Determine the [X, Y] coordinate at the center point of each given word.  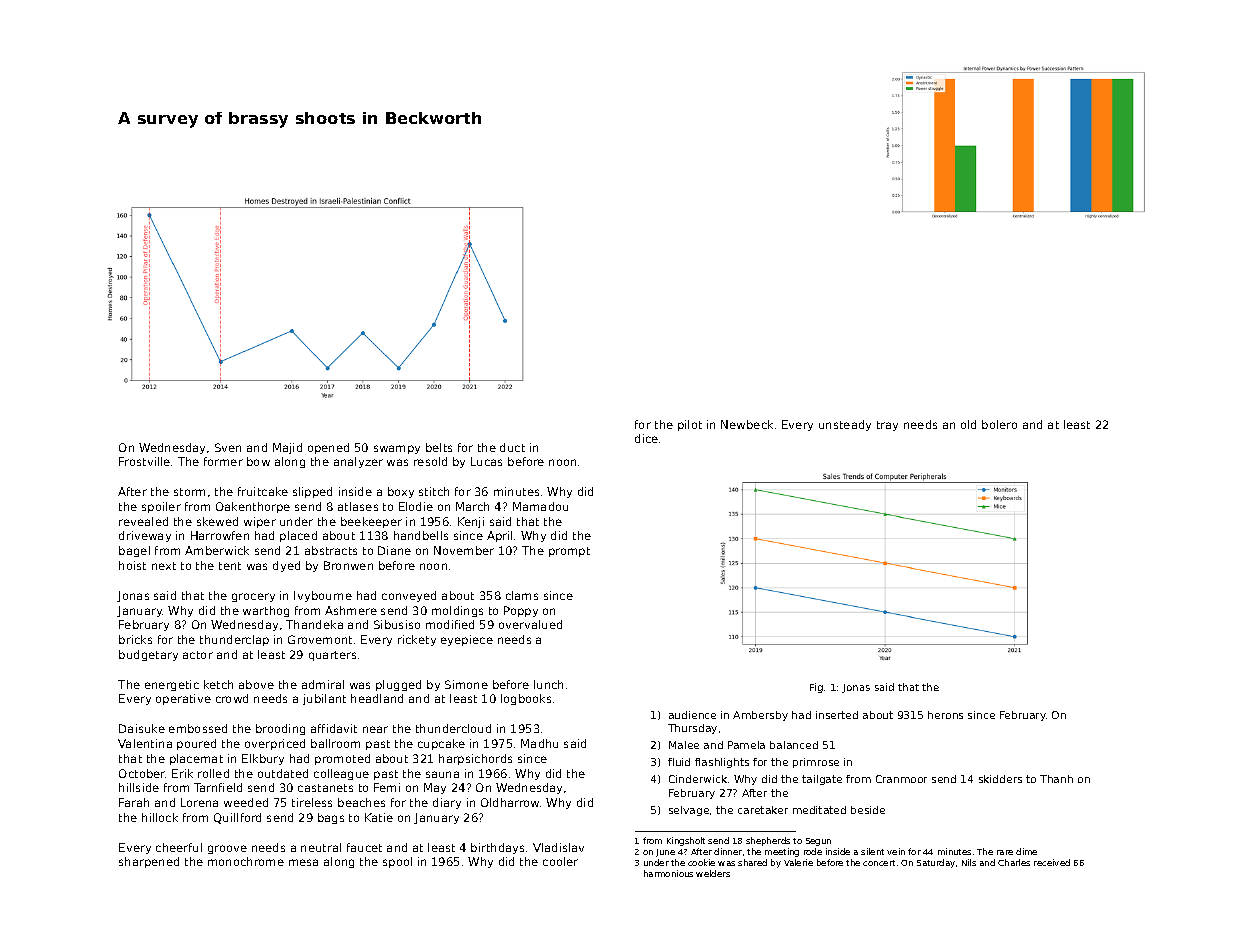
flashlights [722, 763]
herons [945, 715]
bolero [999, 424]
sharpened [149, 862]
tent [230, 566]
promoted [342, 759]
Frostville [144, 461]
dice [646, 438]
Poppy [521, 611]
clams [522, 595]
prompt [569, 552]
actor [198, 655]
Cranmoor [901, 779]
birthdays [497, 848]
